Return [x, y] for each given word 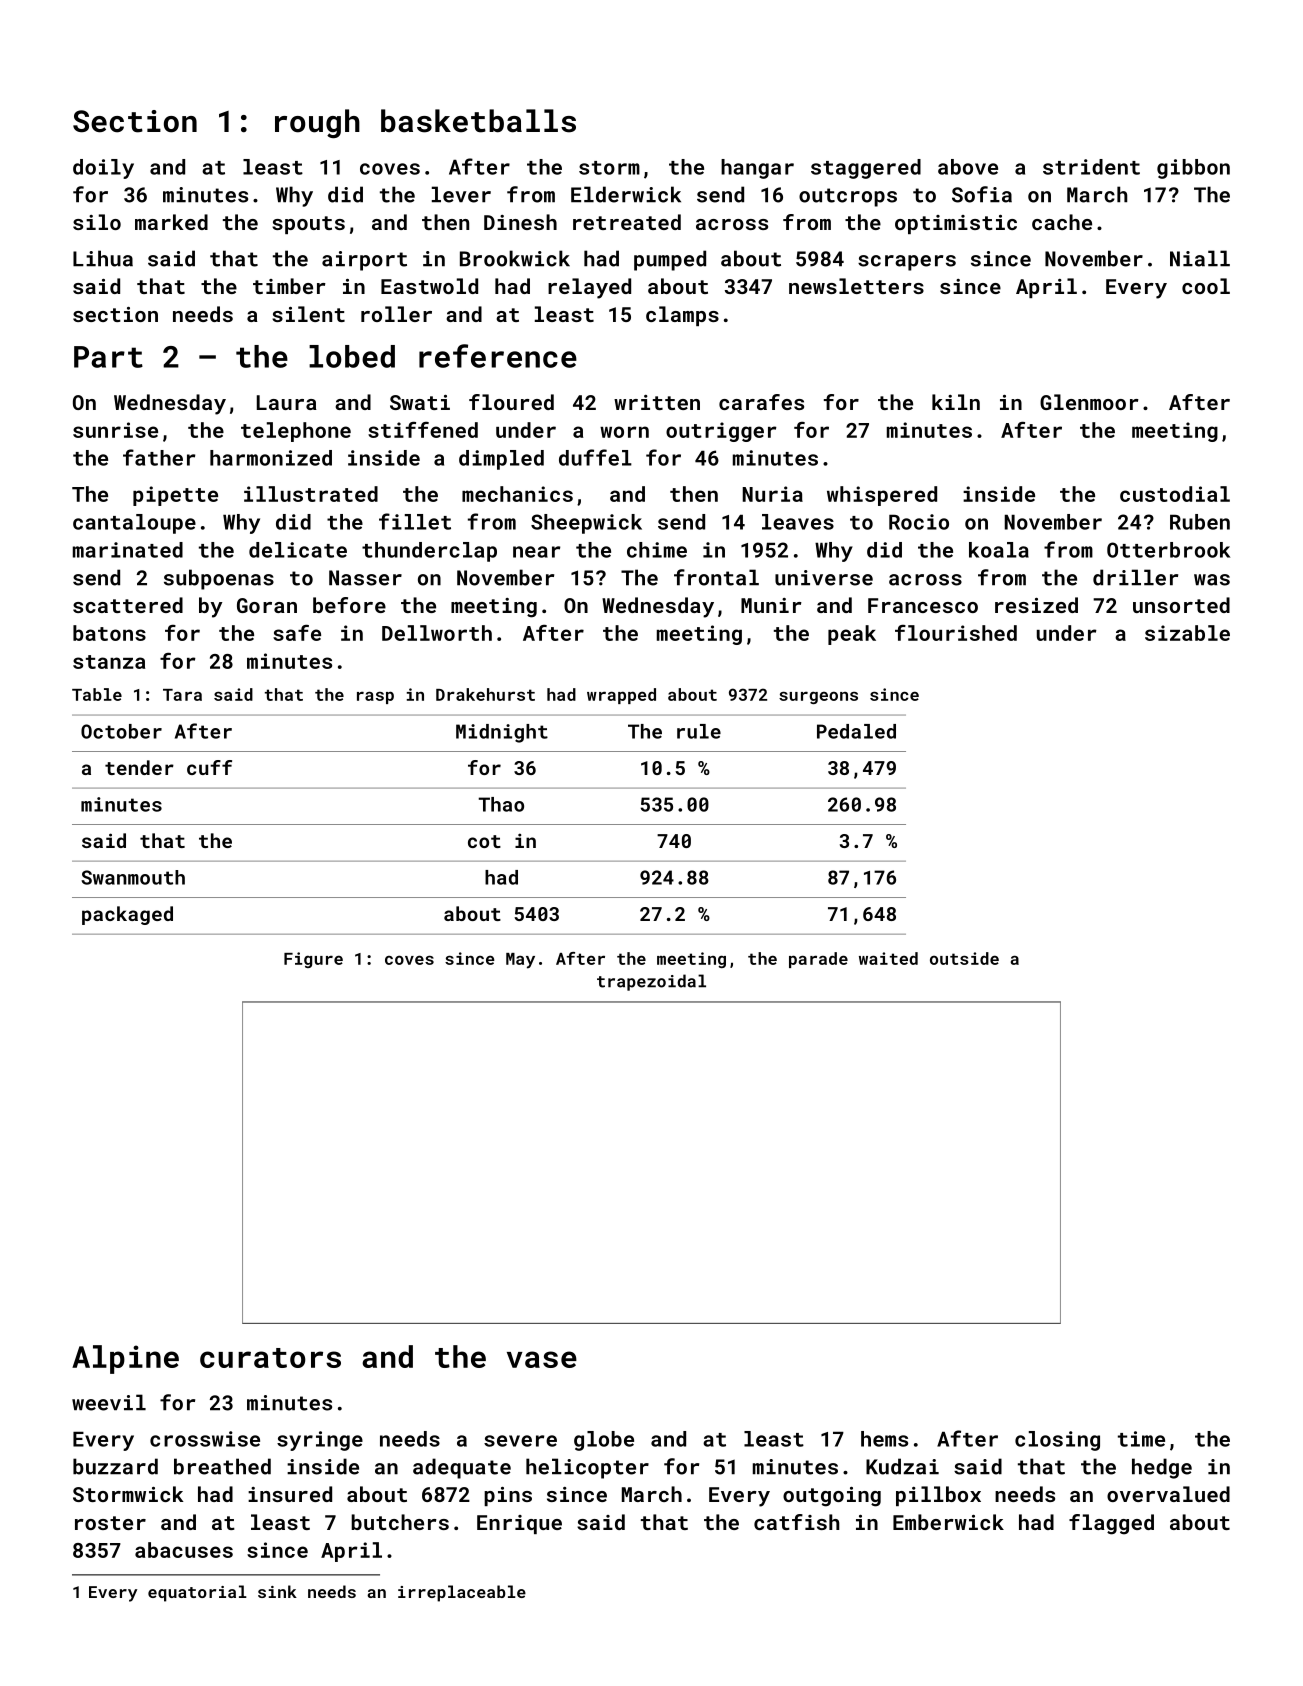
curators [270, 1358]
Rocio [919, 522]
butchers [400, 1522]
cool [1206, 286]
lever [461, 194]
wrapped [621, 696]
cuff [209, 767]
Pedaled [856, 731]
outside [964, 958]
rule [699, 731]
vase [542, 1359]
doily [103, 169]
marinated [128, 550]
